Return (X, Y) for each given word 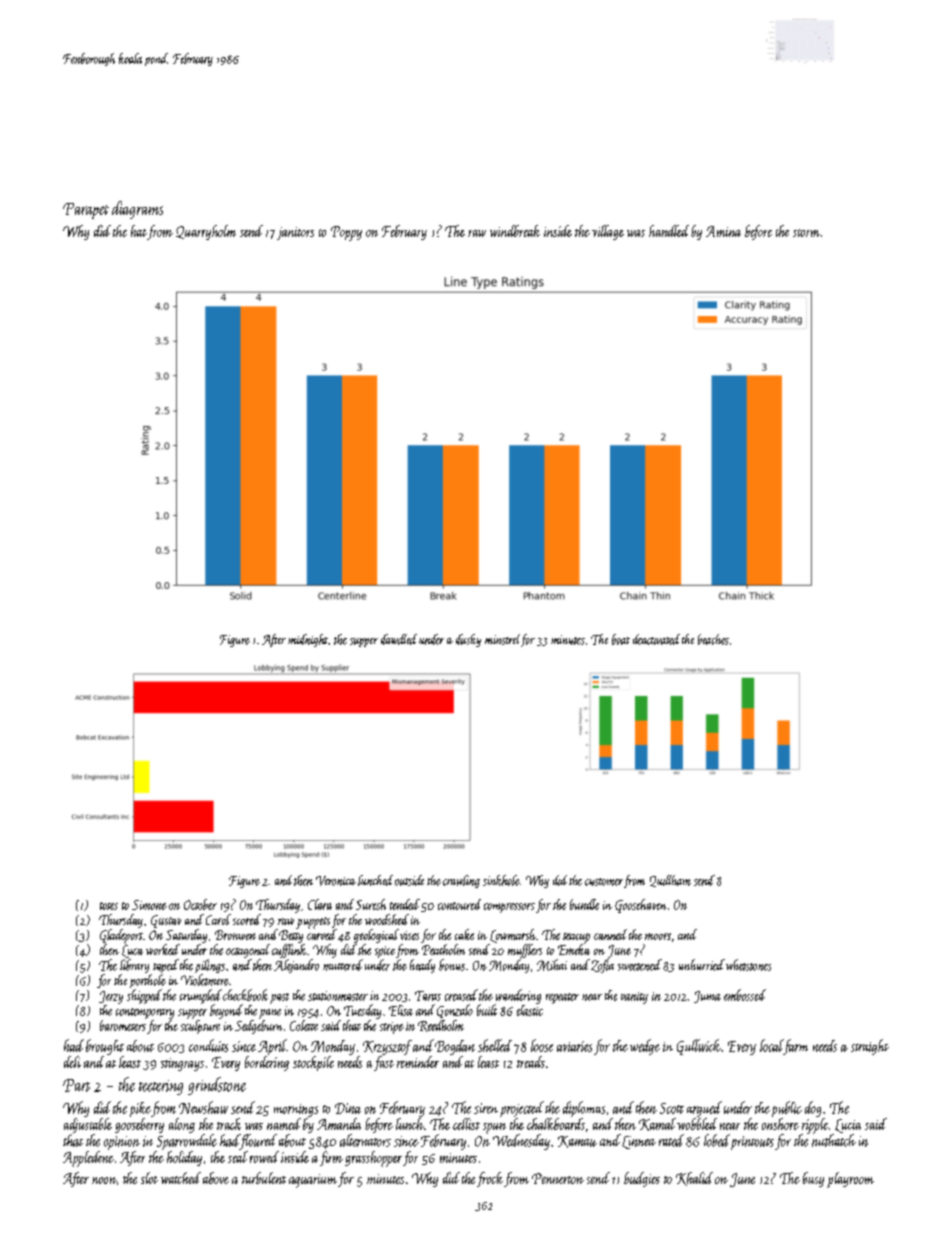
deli (72, 1062)
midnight (308, 640)
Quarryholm (206, 232)
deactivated (656, 639)
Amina (723, 231)
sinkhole (501, 880)
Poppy (346, 233)
